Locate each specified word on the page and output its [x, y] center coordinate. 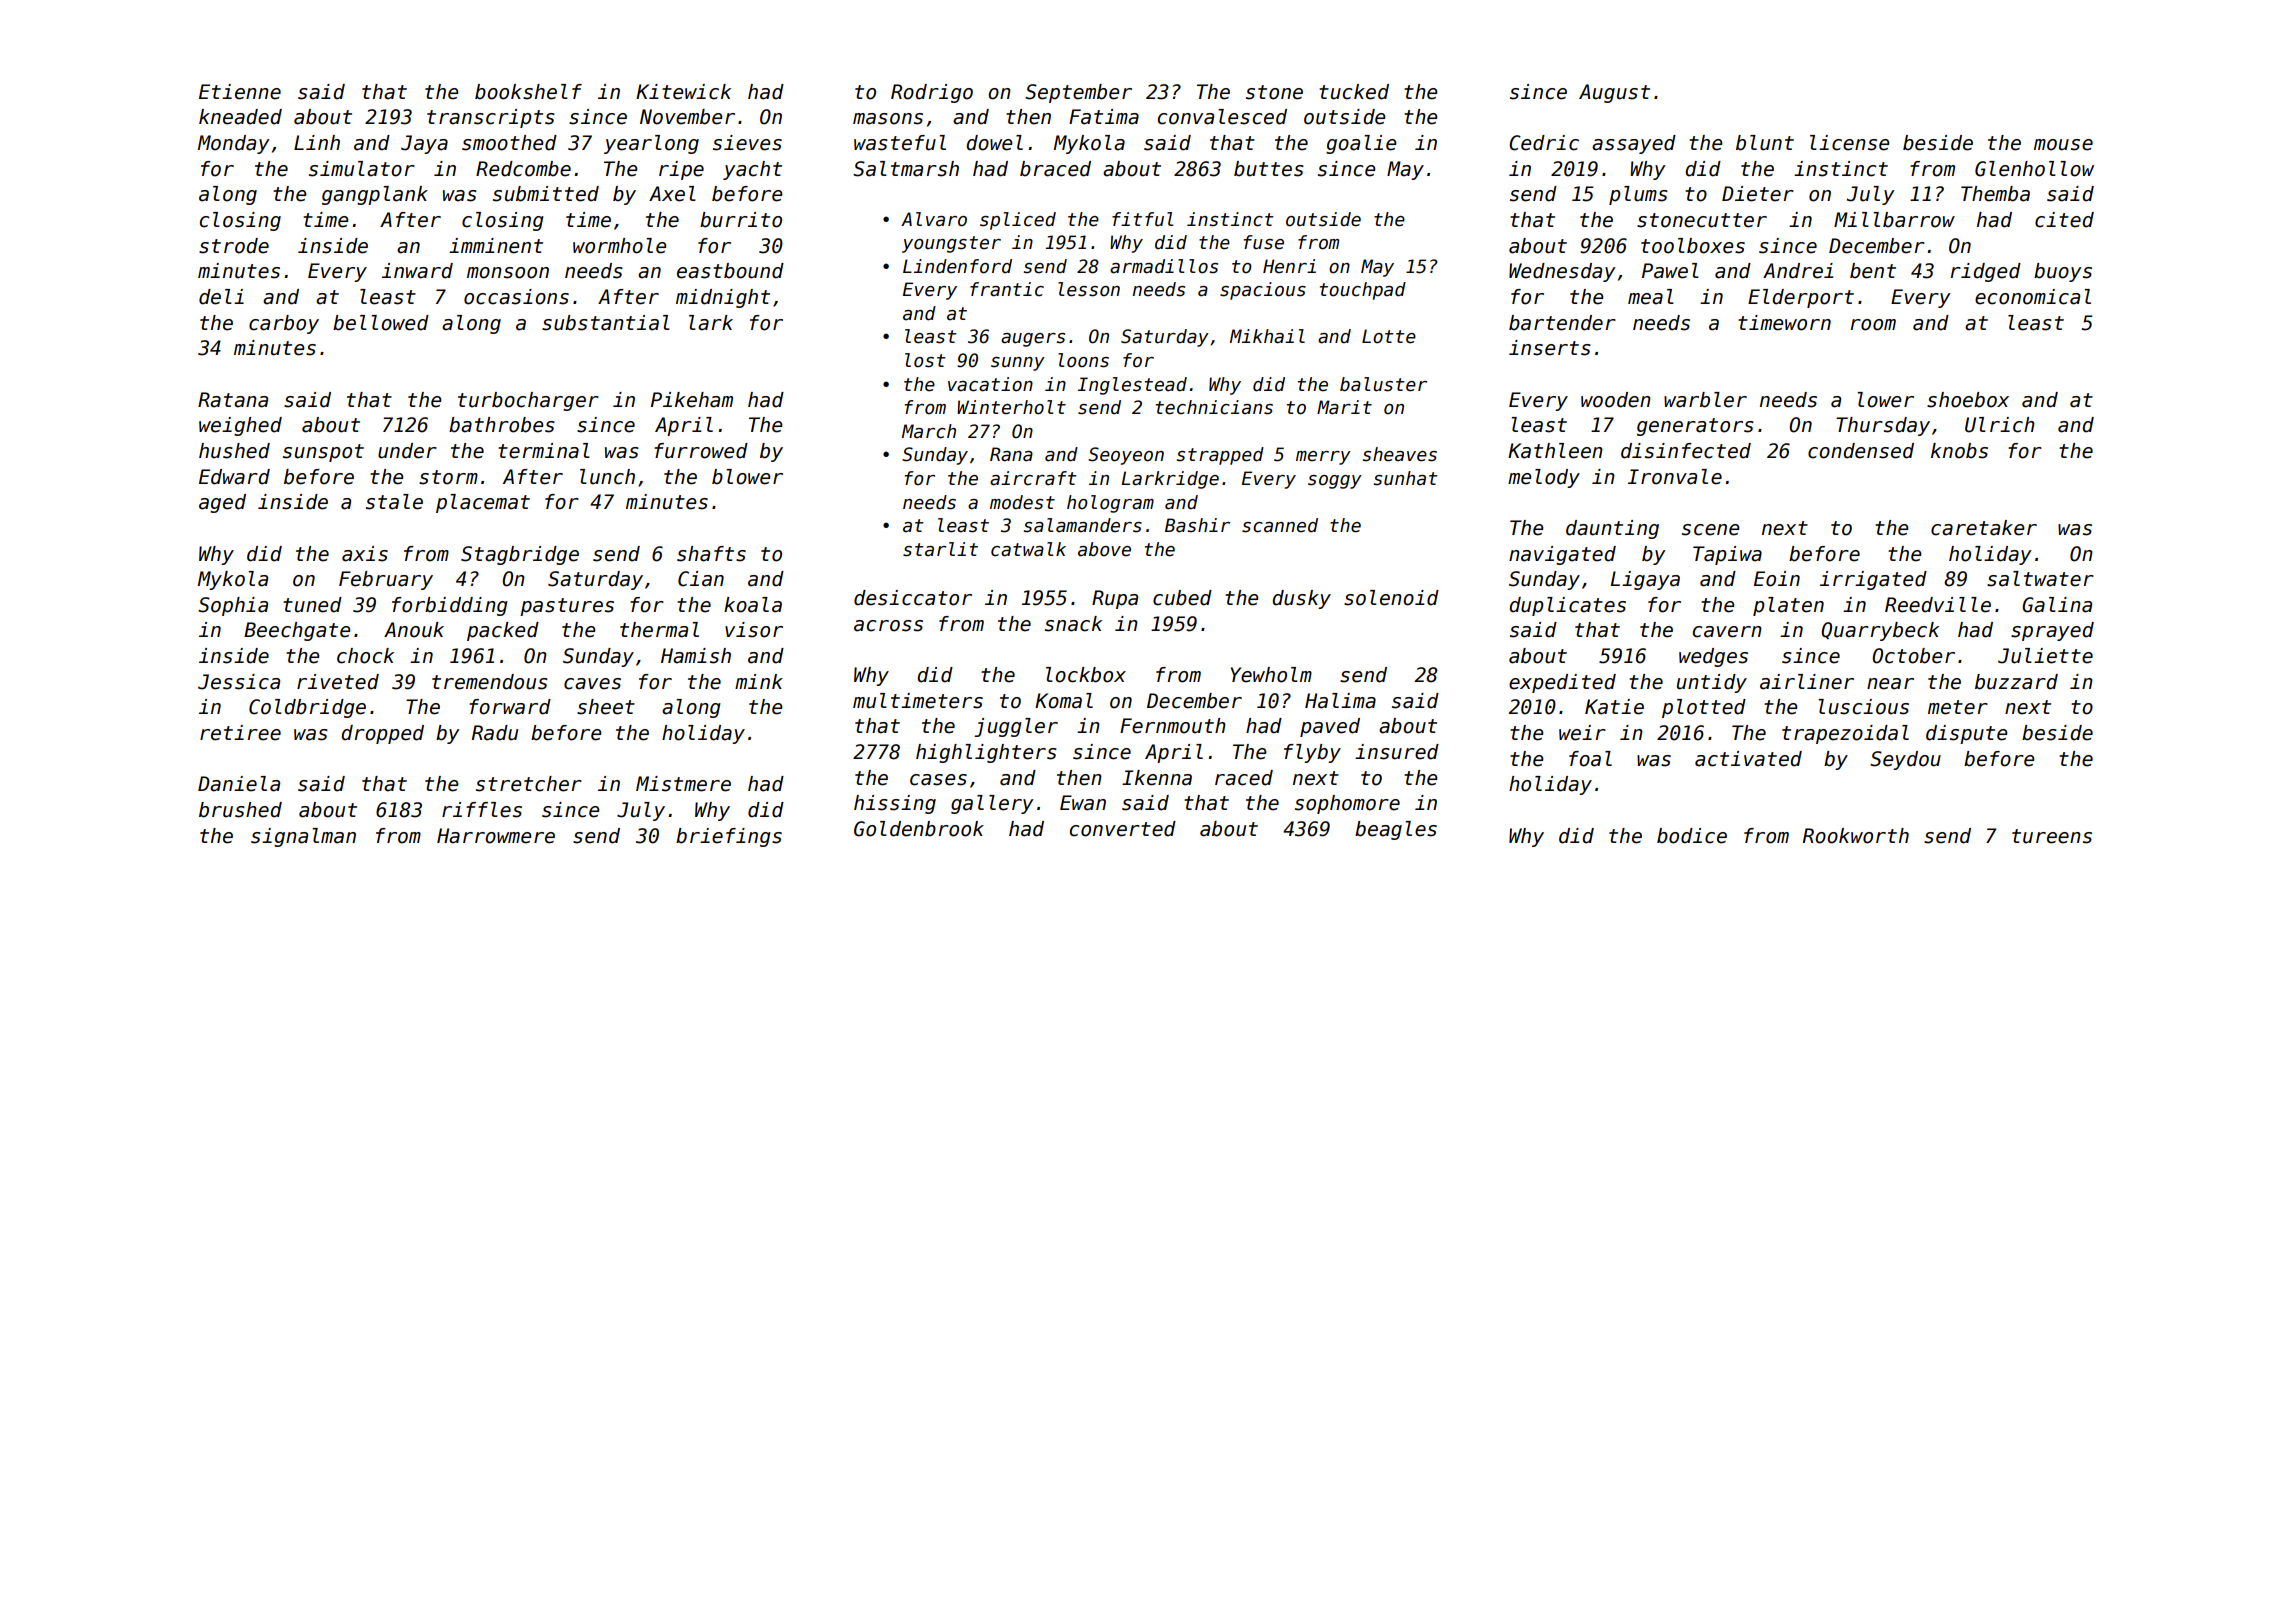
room [1873, 325]
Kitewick [683, 92]
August [1614, 93]
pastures [567, 607]
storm [448, 477]
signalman [303, 837]
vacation [990, 384]
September [1078, 93]
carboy [284, 324]
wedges [1713, 657]
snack [1073, 624]
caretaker [1984, 528]
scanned [1280, 525]
